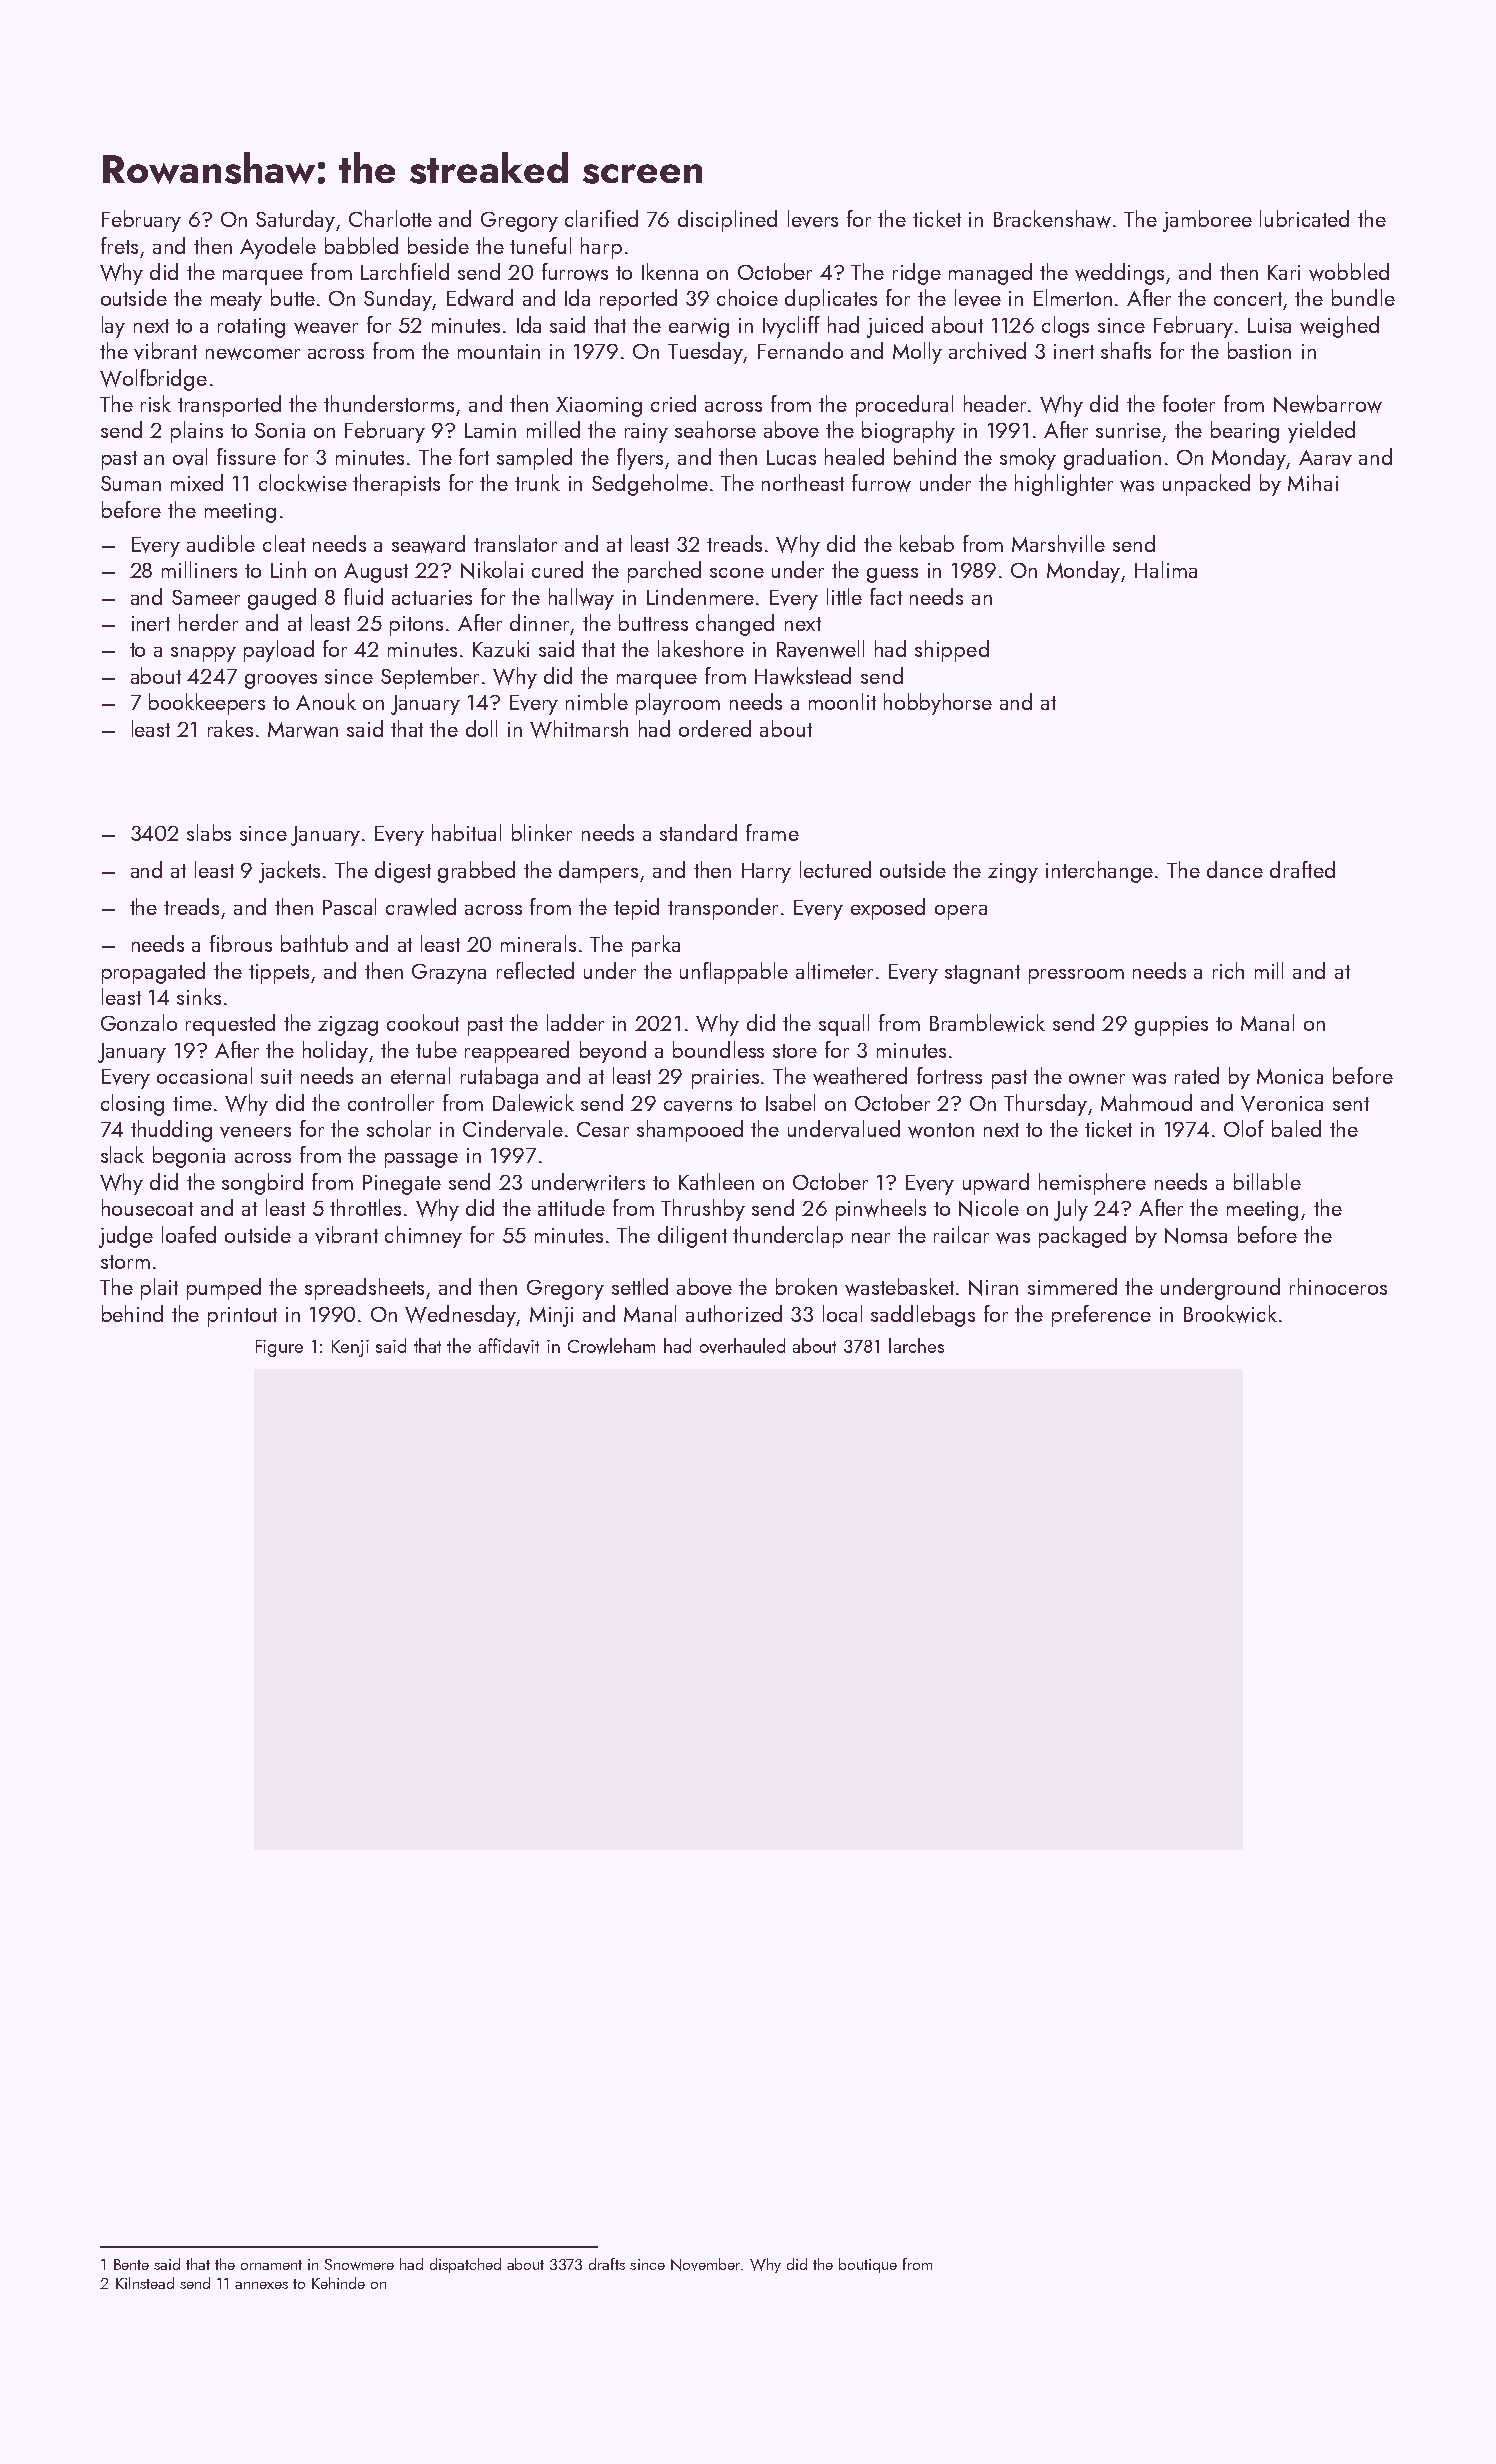 This document has height=2464, width=1496. What do you see at coordinates (224, 1289) in the document?
I see `pumped` at bounding box center [224, 1289].
